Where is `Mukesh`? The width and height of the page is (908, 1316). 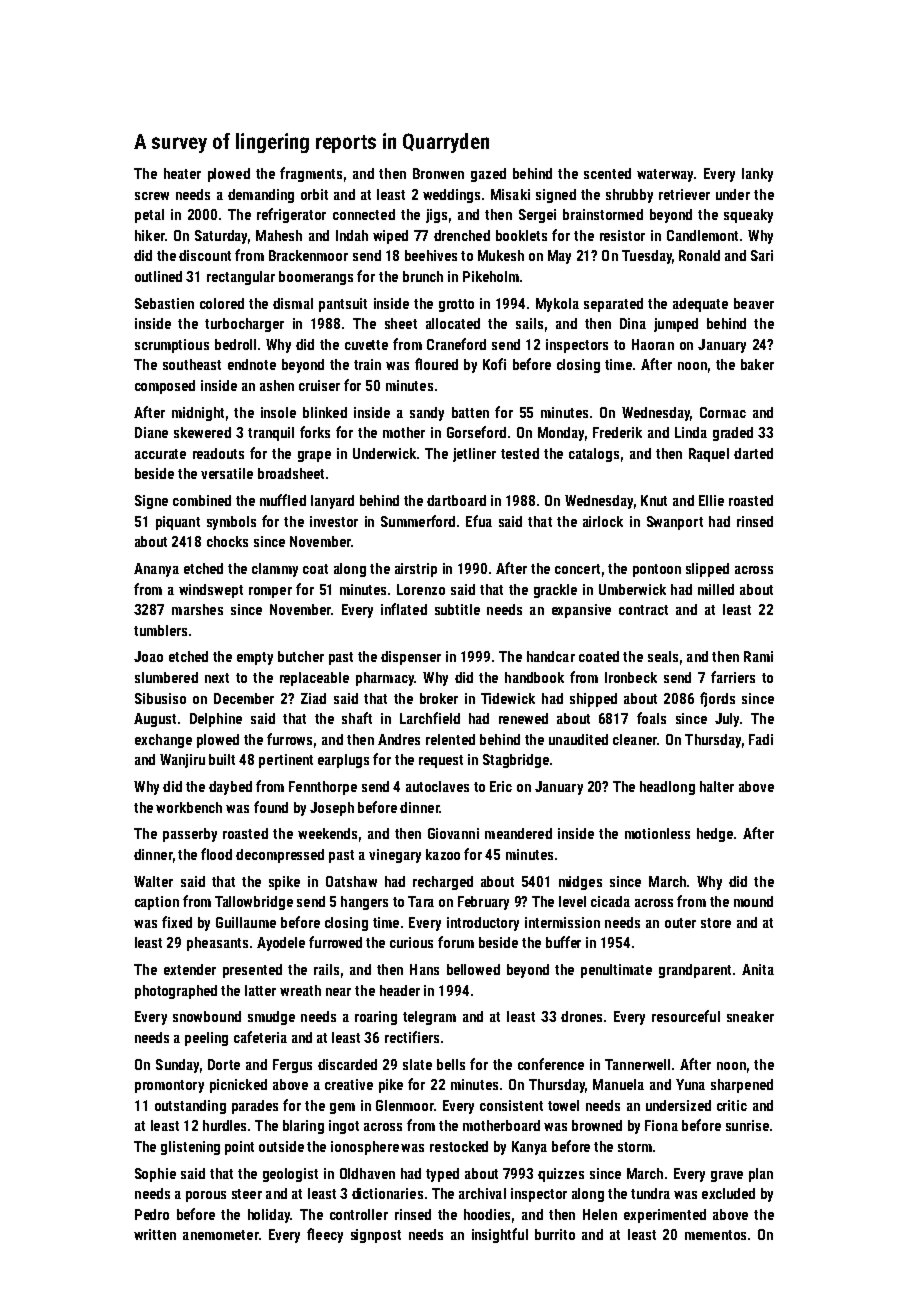
Mukesh is located at coordinates (501, 255).
